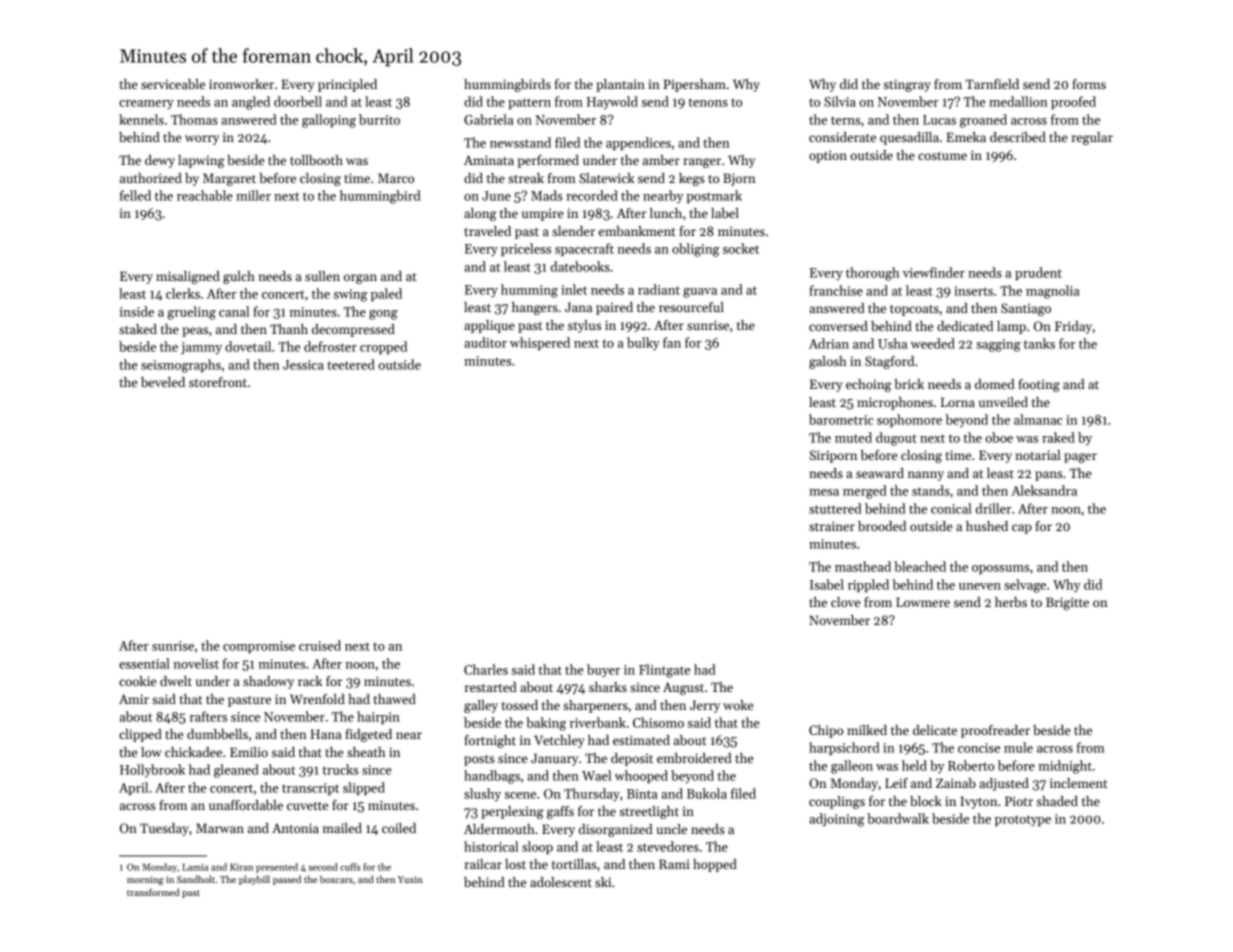 This document has width=1233, height=952. What do you see at coordinates (637, 231) in the document?
I see `embankment` at bounding box center [637, 231].
